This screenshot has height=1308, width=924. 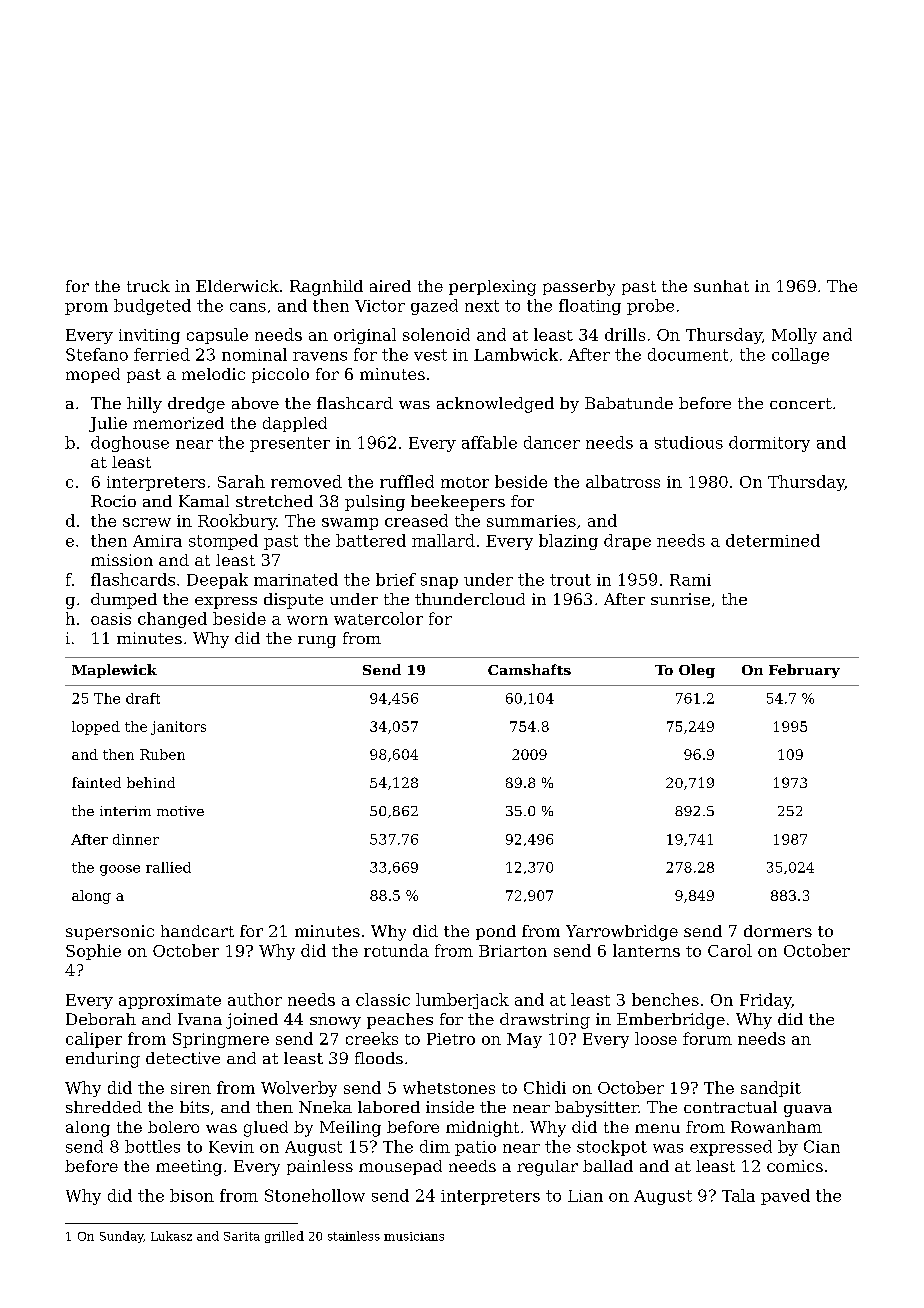 What do you see at coordinates (529, 669) in the screenshot?
I see `Camshafts` at bounding box center [529, 669].
